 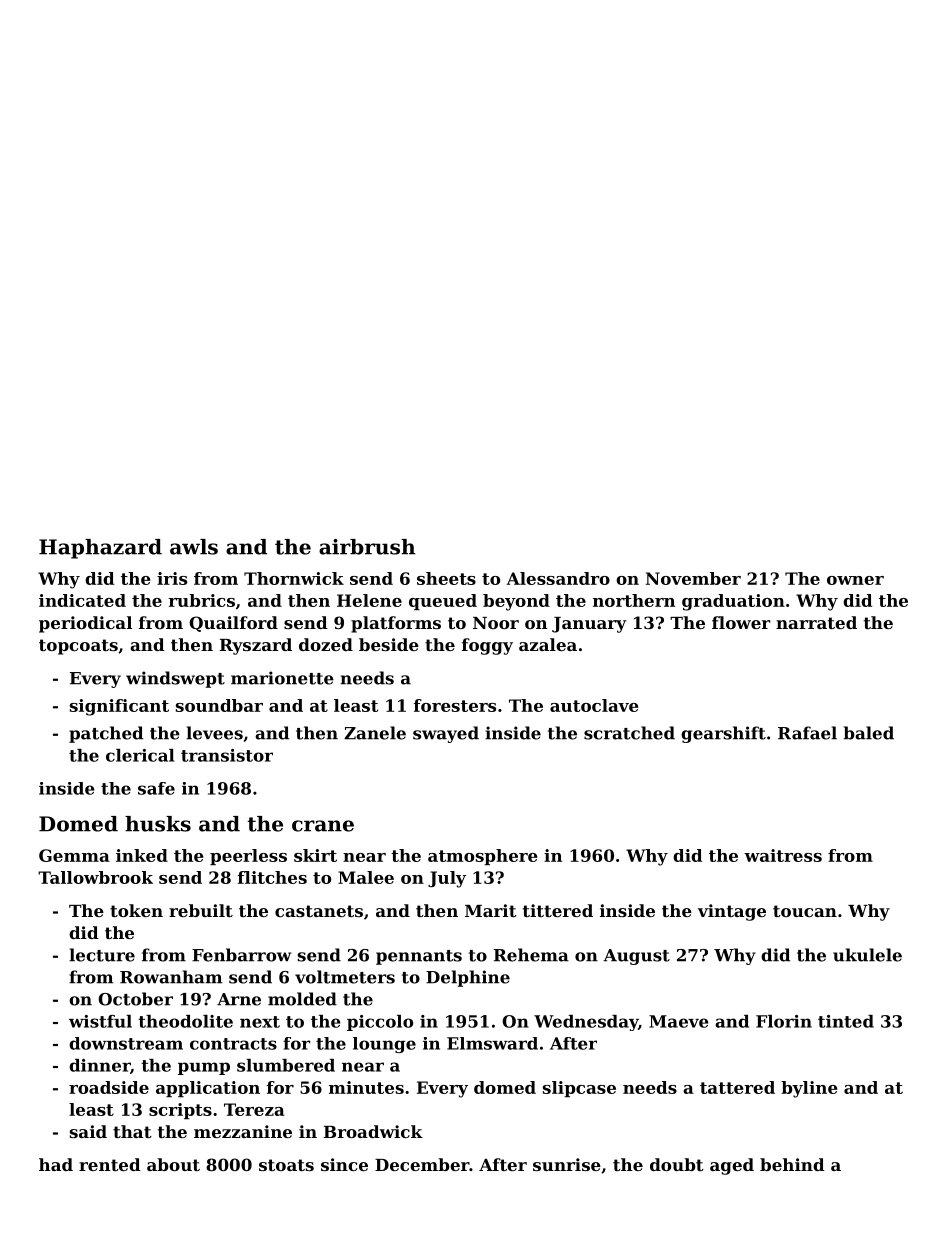 I want to click on Rowanham, so click(x=171, y=977).
